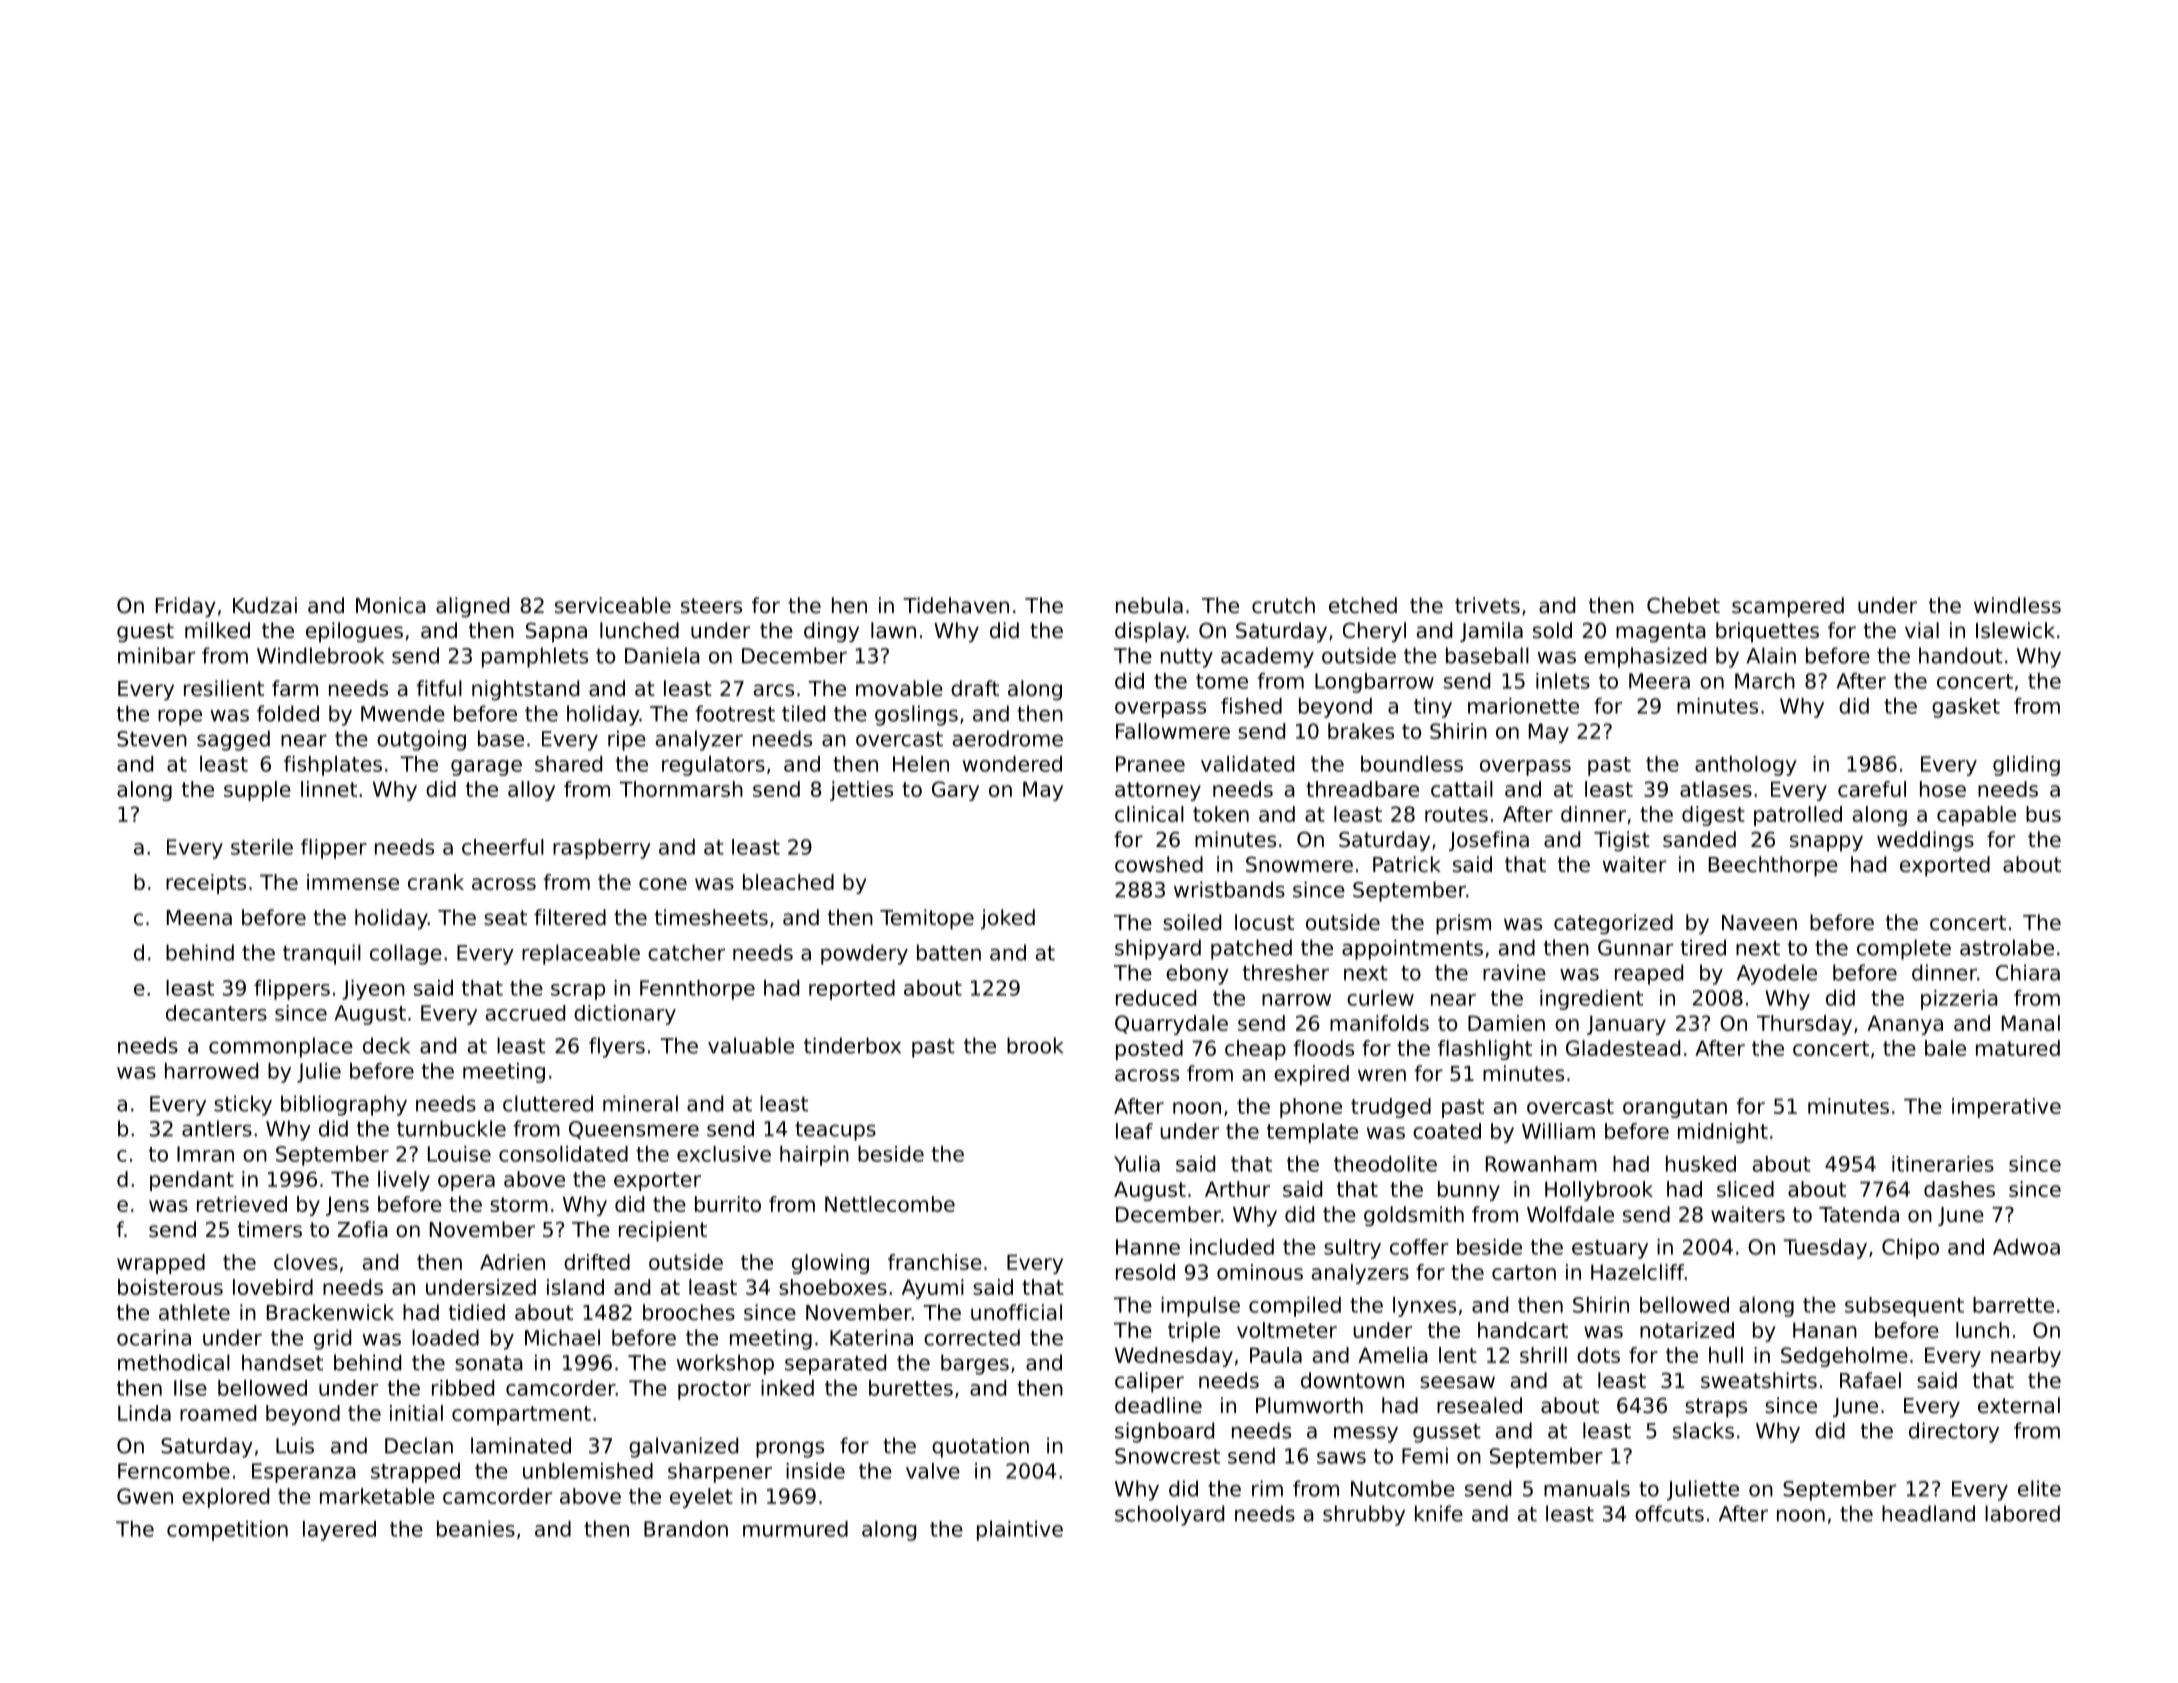 The image size is (2178, 1683). I want to click on alloy, so click(531, 791).
